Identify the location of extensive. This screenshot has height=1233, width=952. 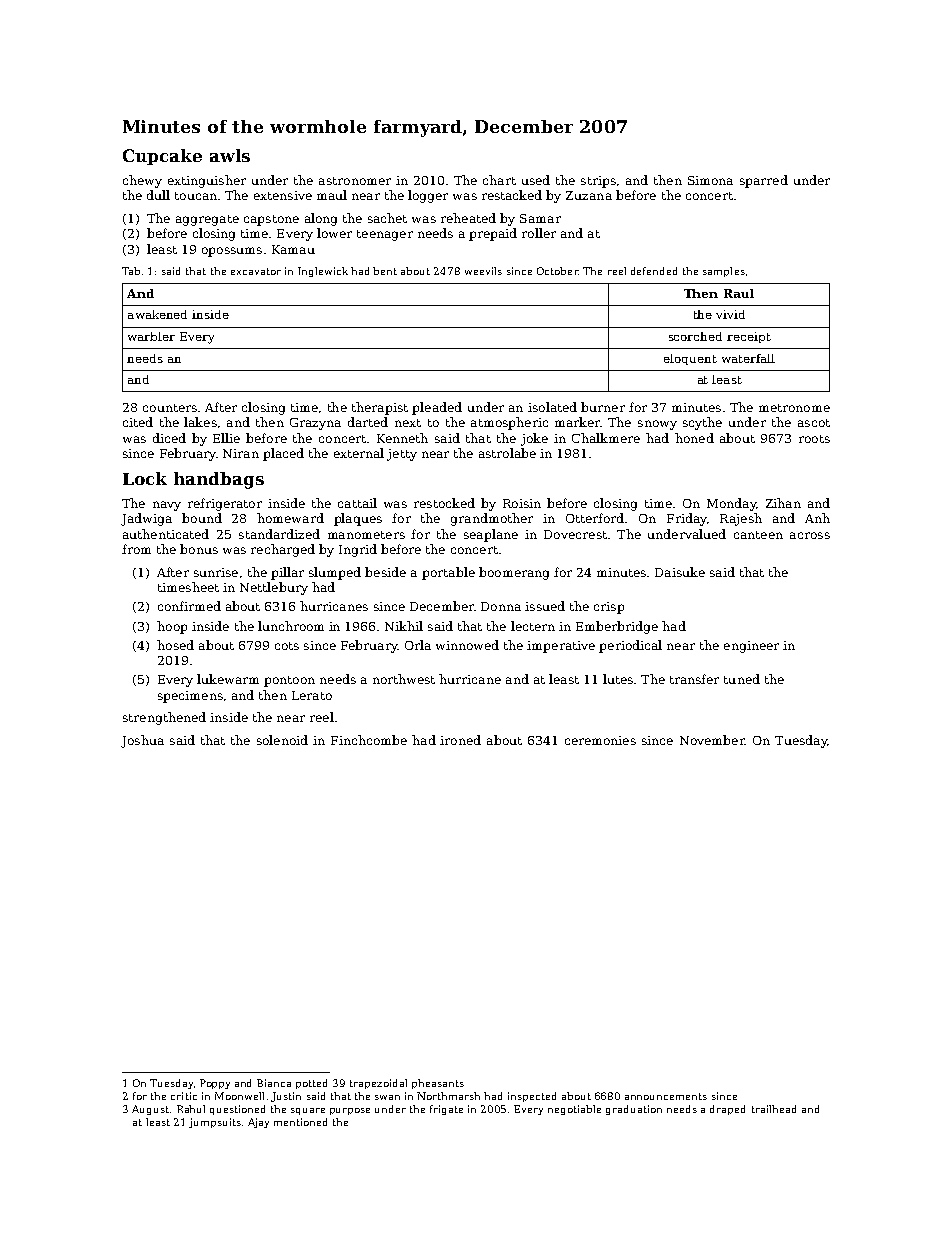
(283, 195).
